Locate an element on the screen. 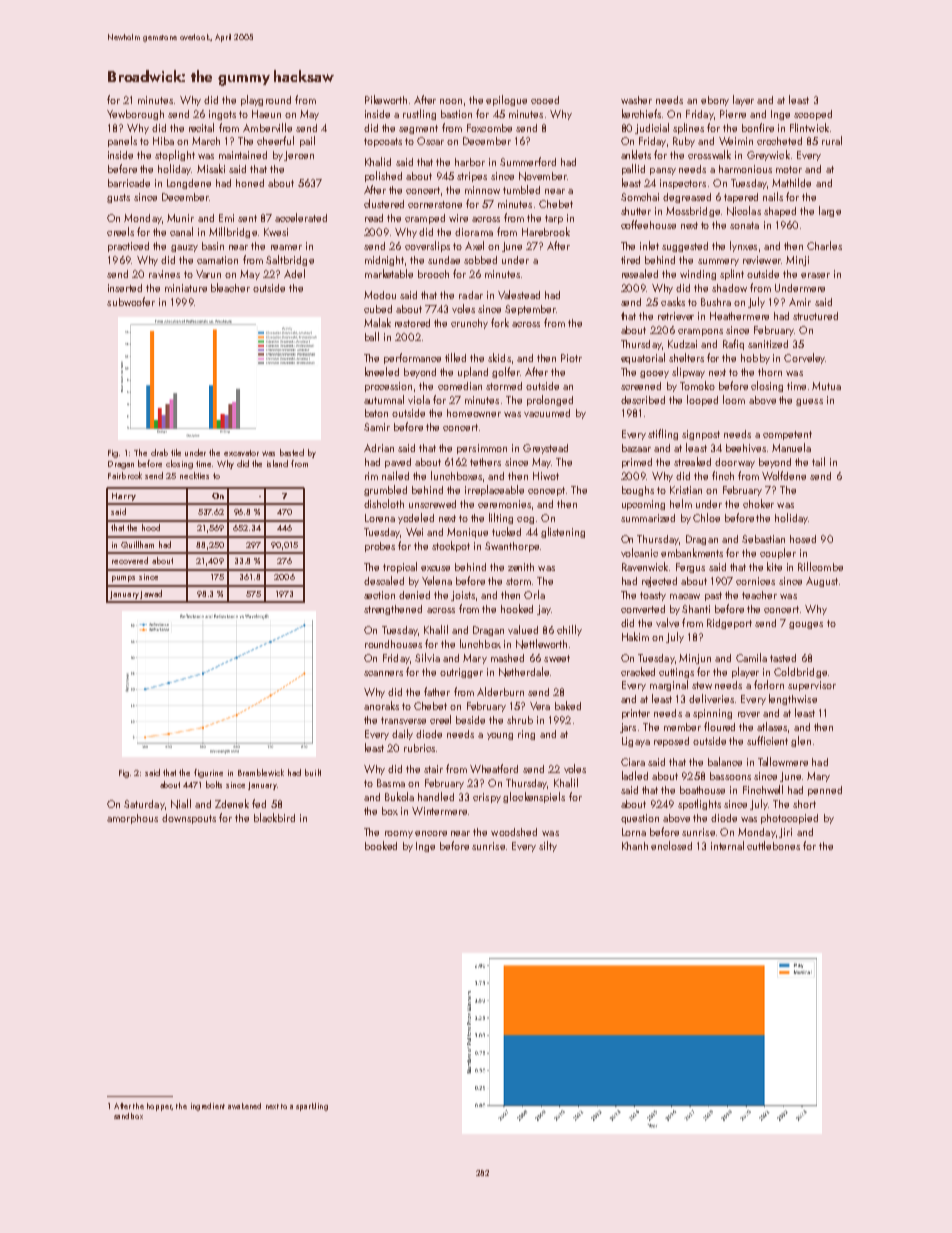  cuttlebones is located at coordinates (773, 845).
